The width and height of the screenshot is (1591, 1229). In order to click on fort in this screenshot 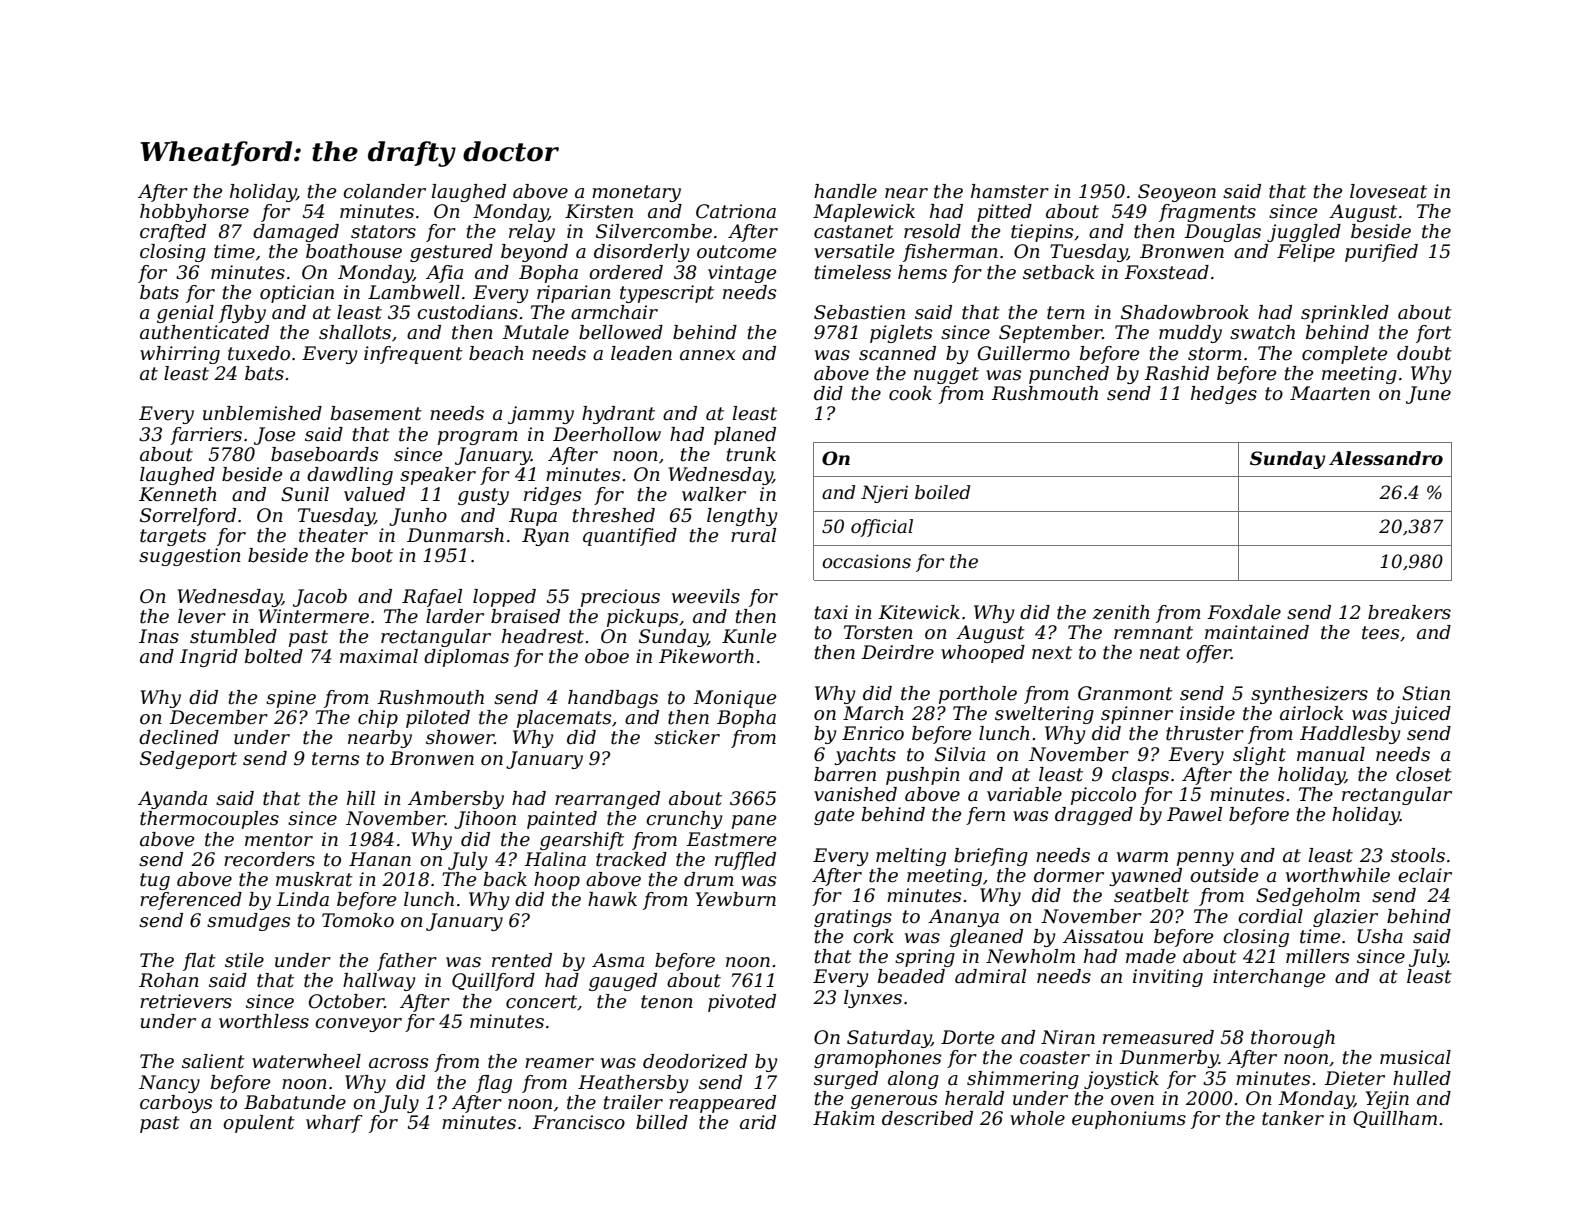, I will do `click(1434, 334)`.
